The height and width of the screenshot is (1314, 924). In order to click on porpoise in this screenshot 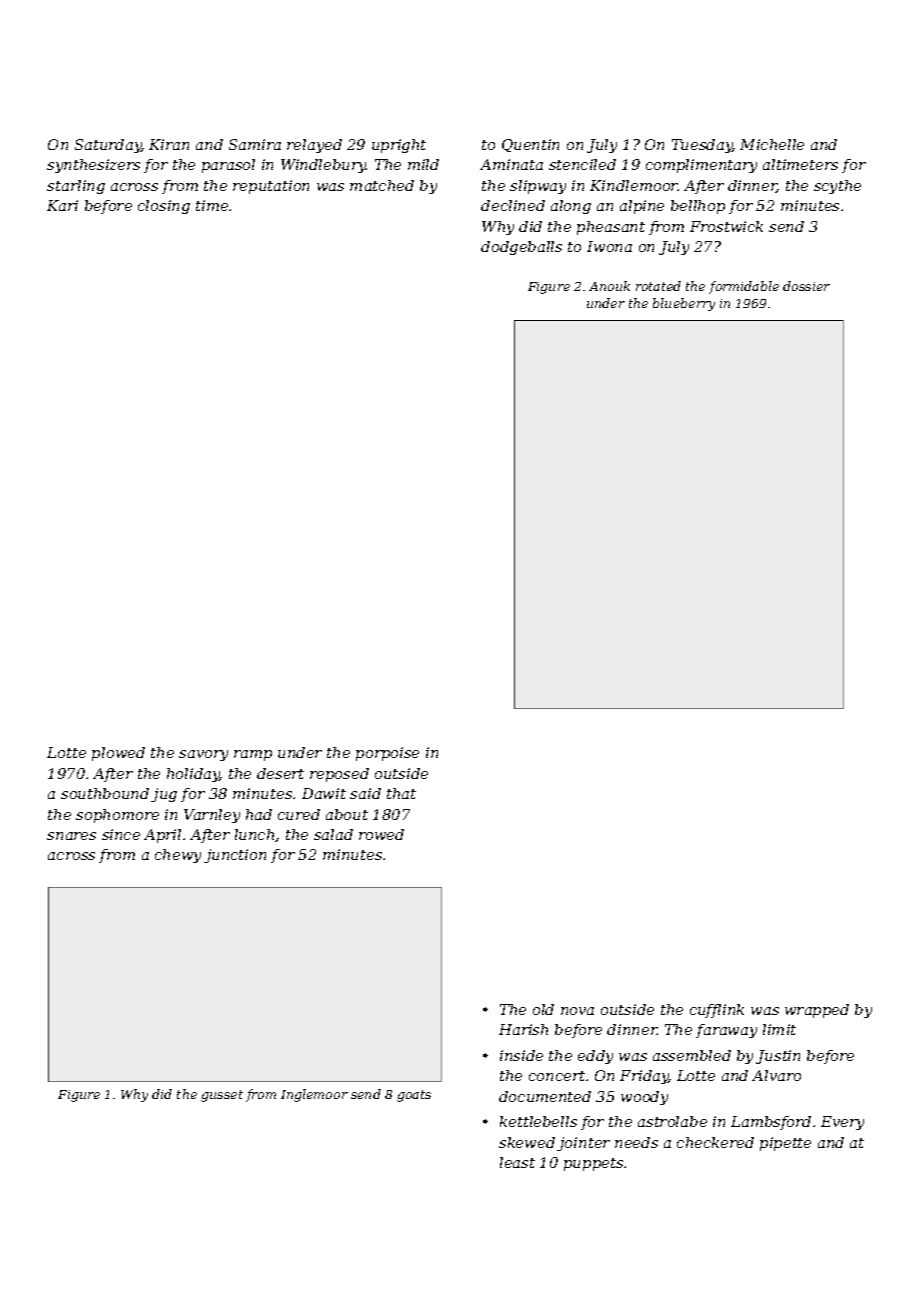, I will do `click(387, 754)`.
